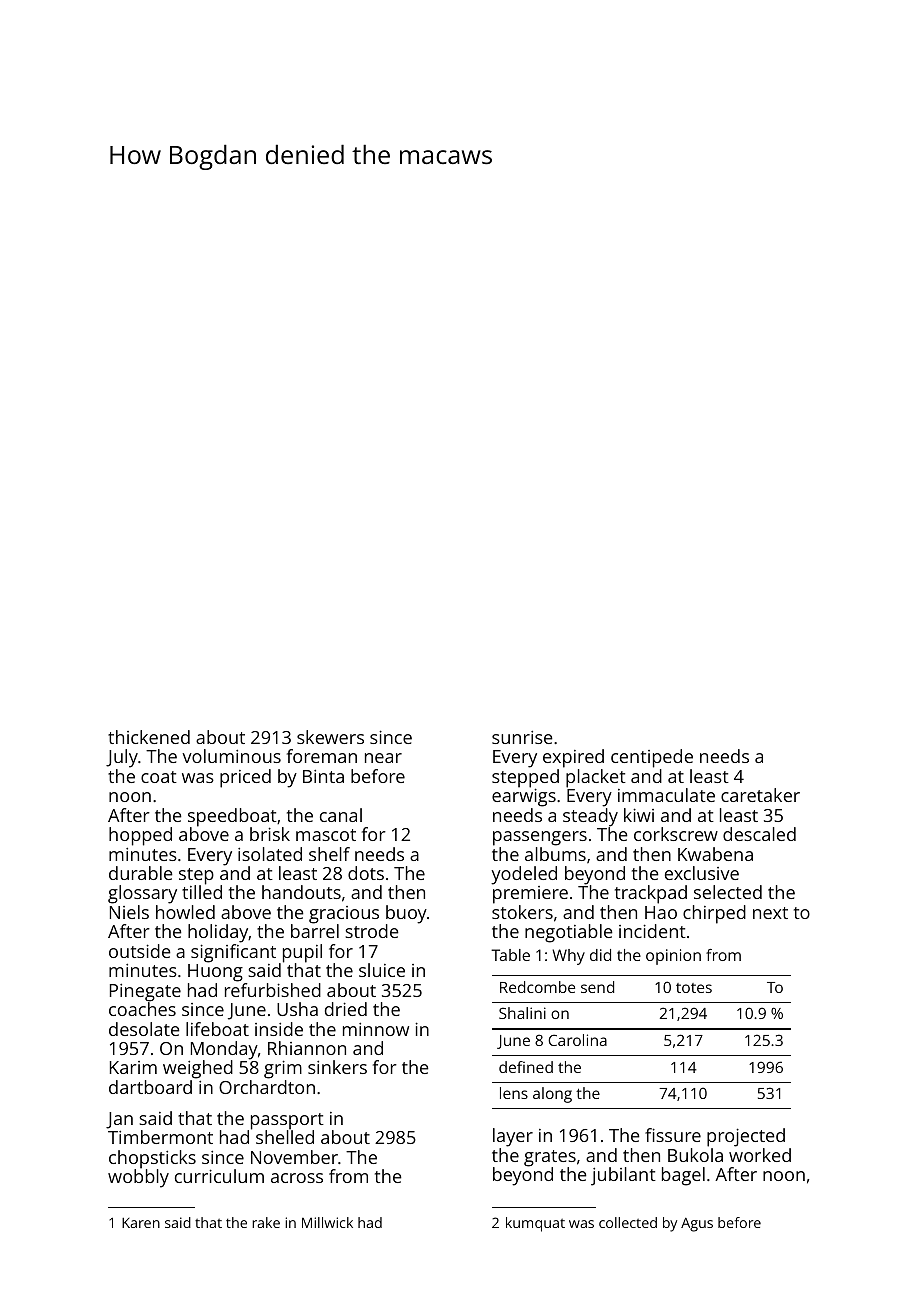 This screenshot has width=924, height=1311. What do you see at coordinates (382, 970) in the screenshot?
I see `sluice` at bounding box center [382, 970].
